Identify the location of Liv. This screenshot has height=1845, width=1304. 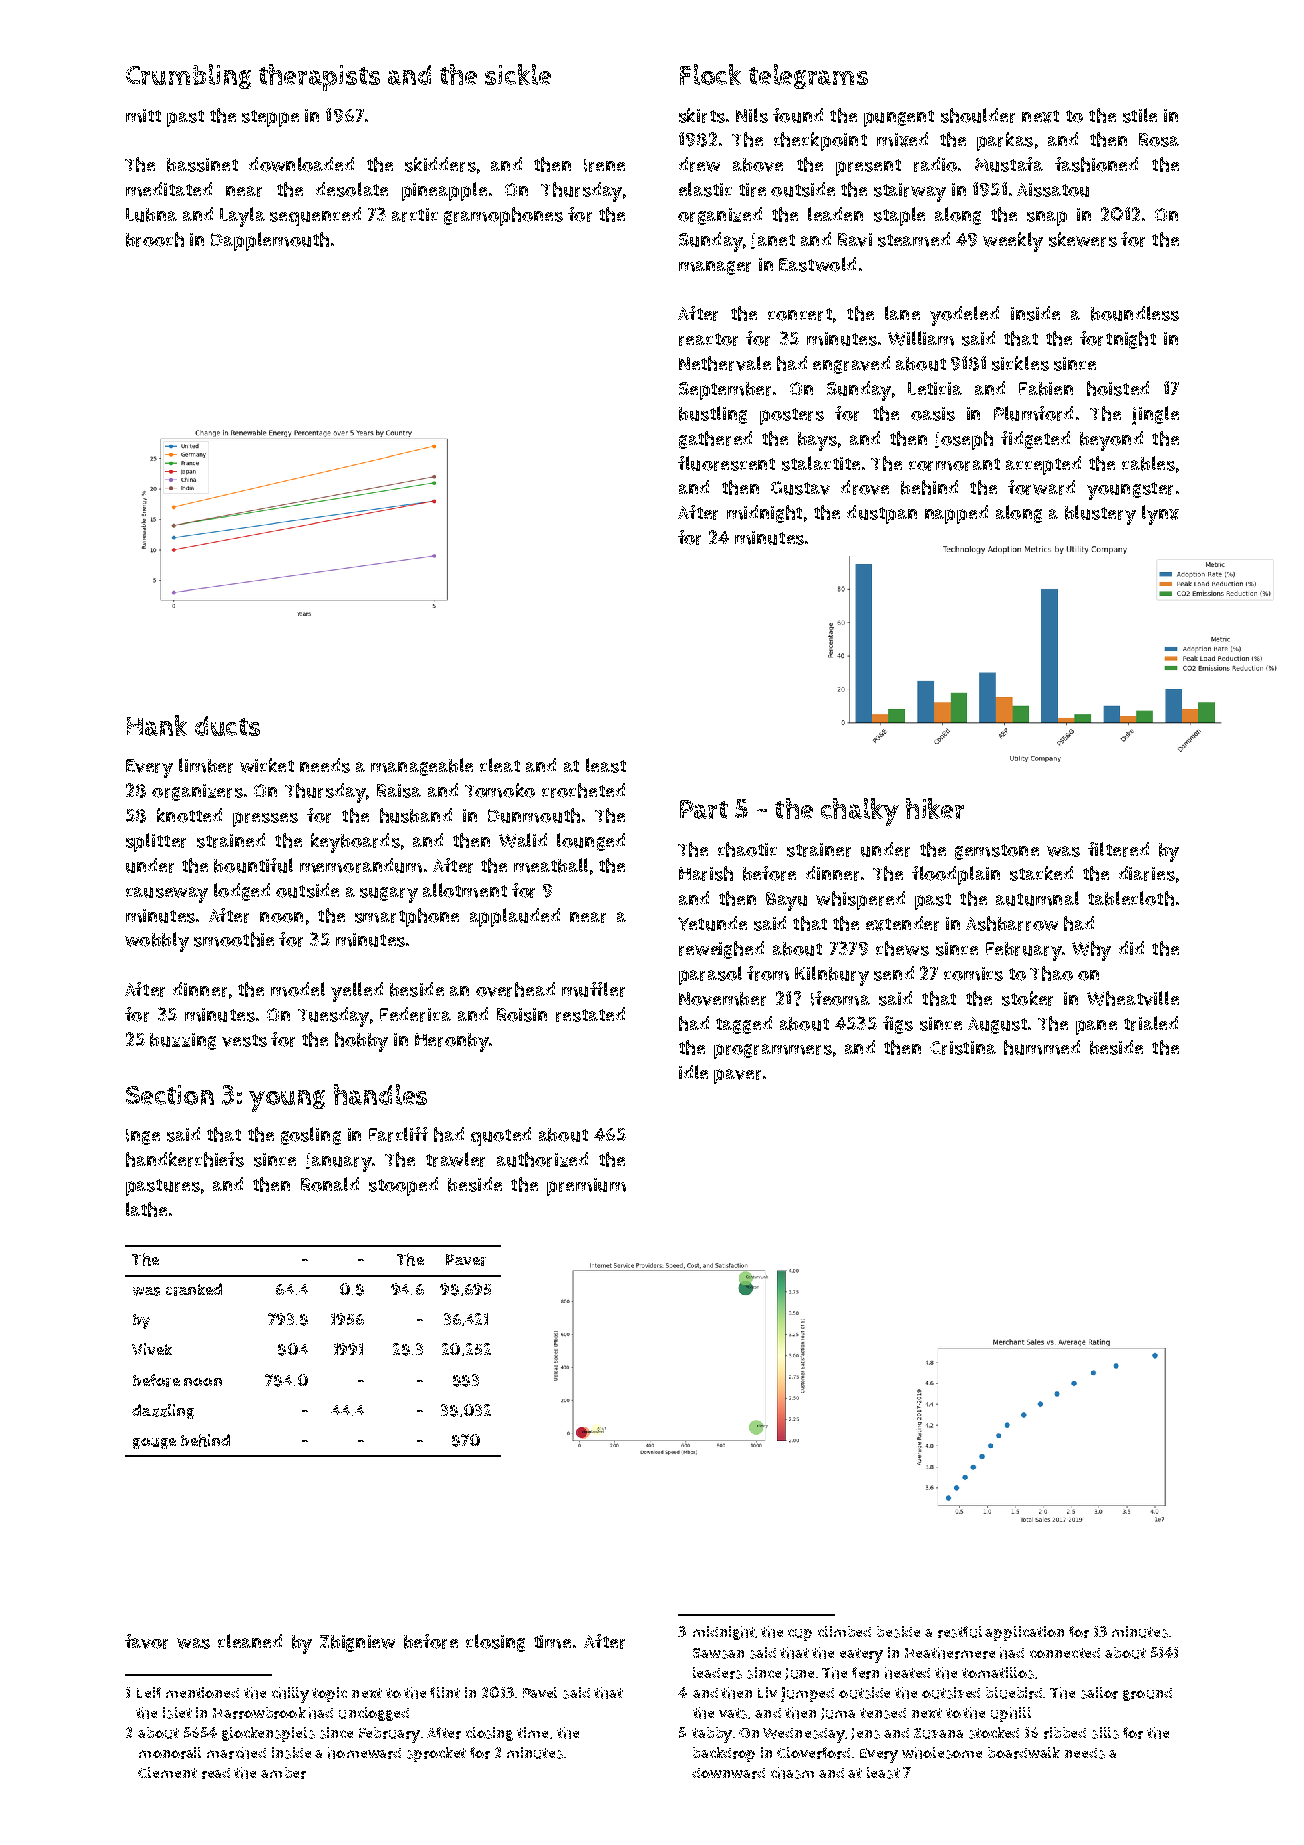
(767, 1692).
